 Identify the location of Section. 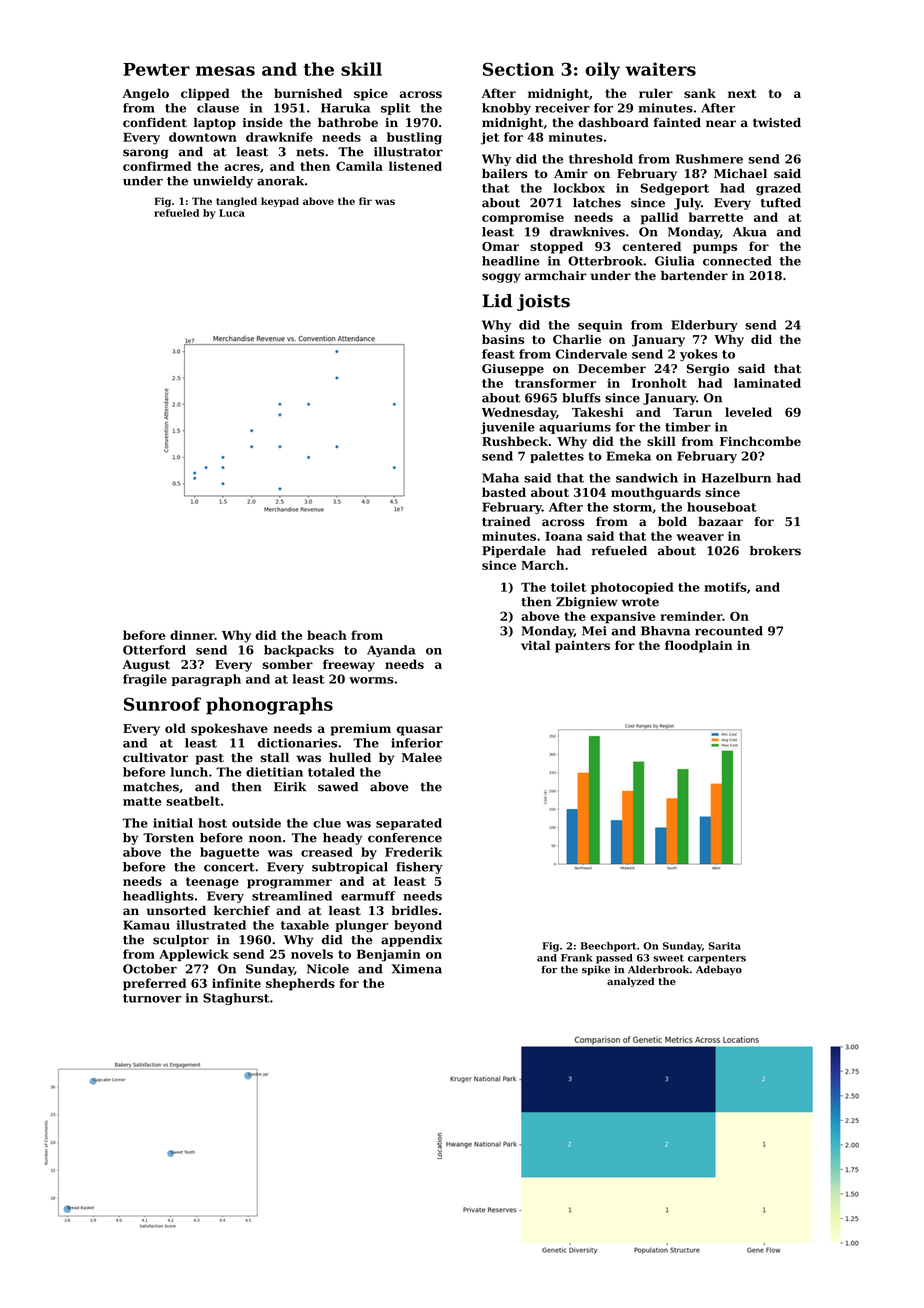
(518, 69).
